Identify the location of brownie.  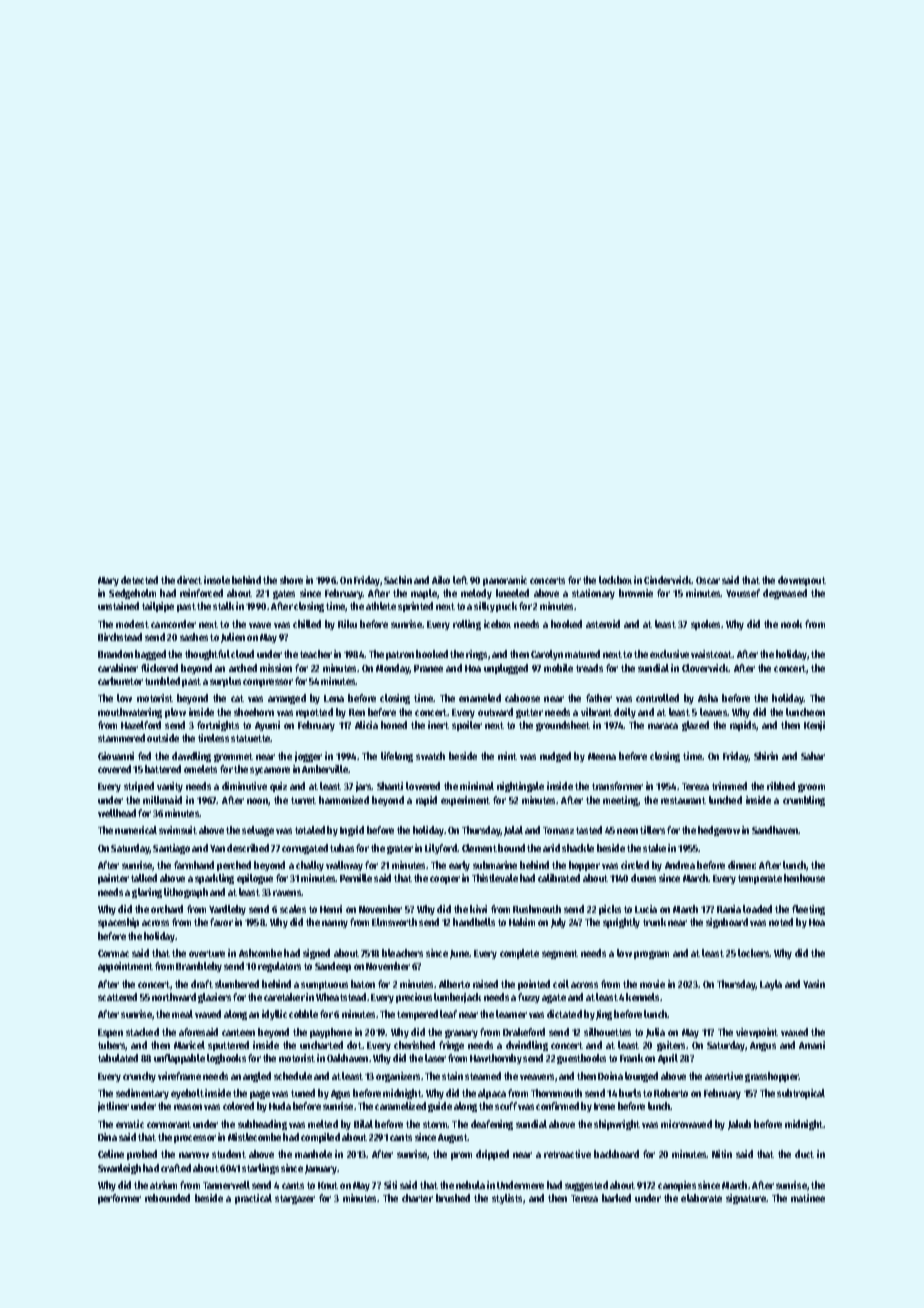
(636, 593).
